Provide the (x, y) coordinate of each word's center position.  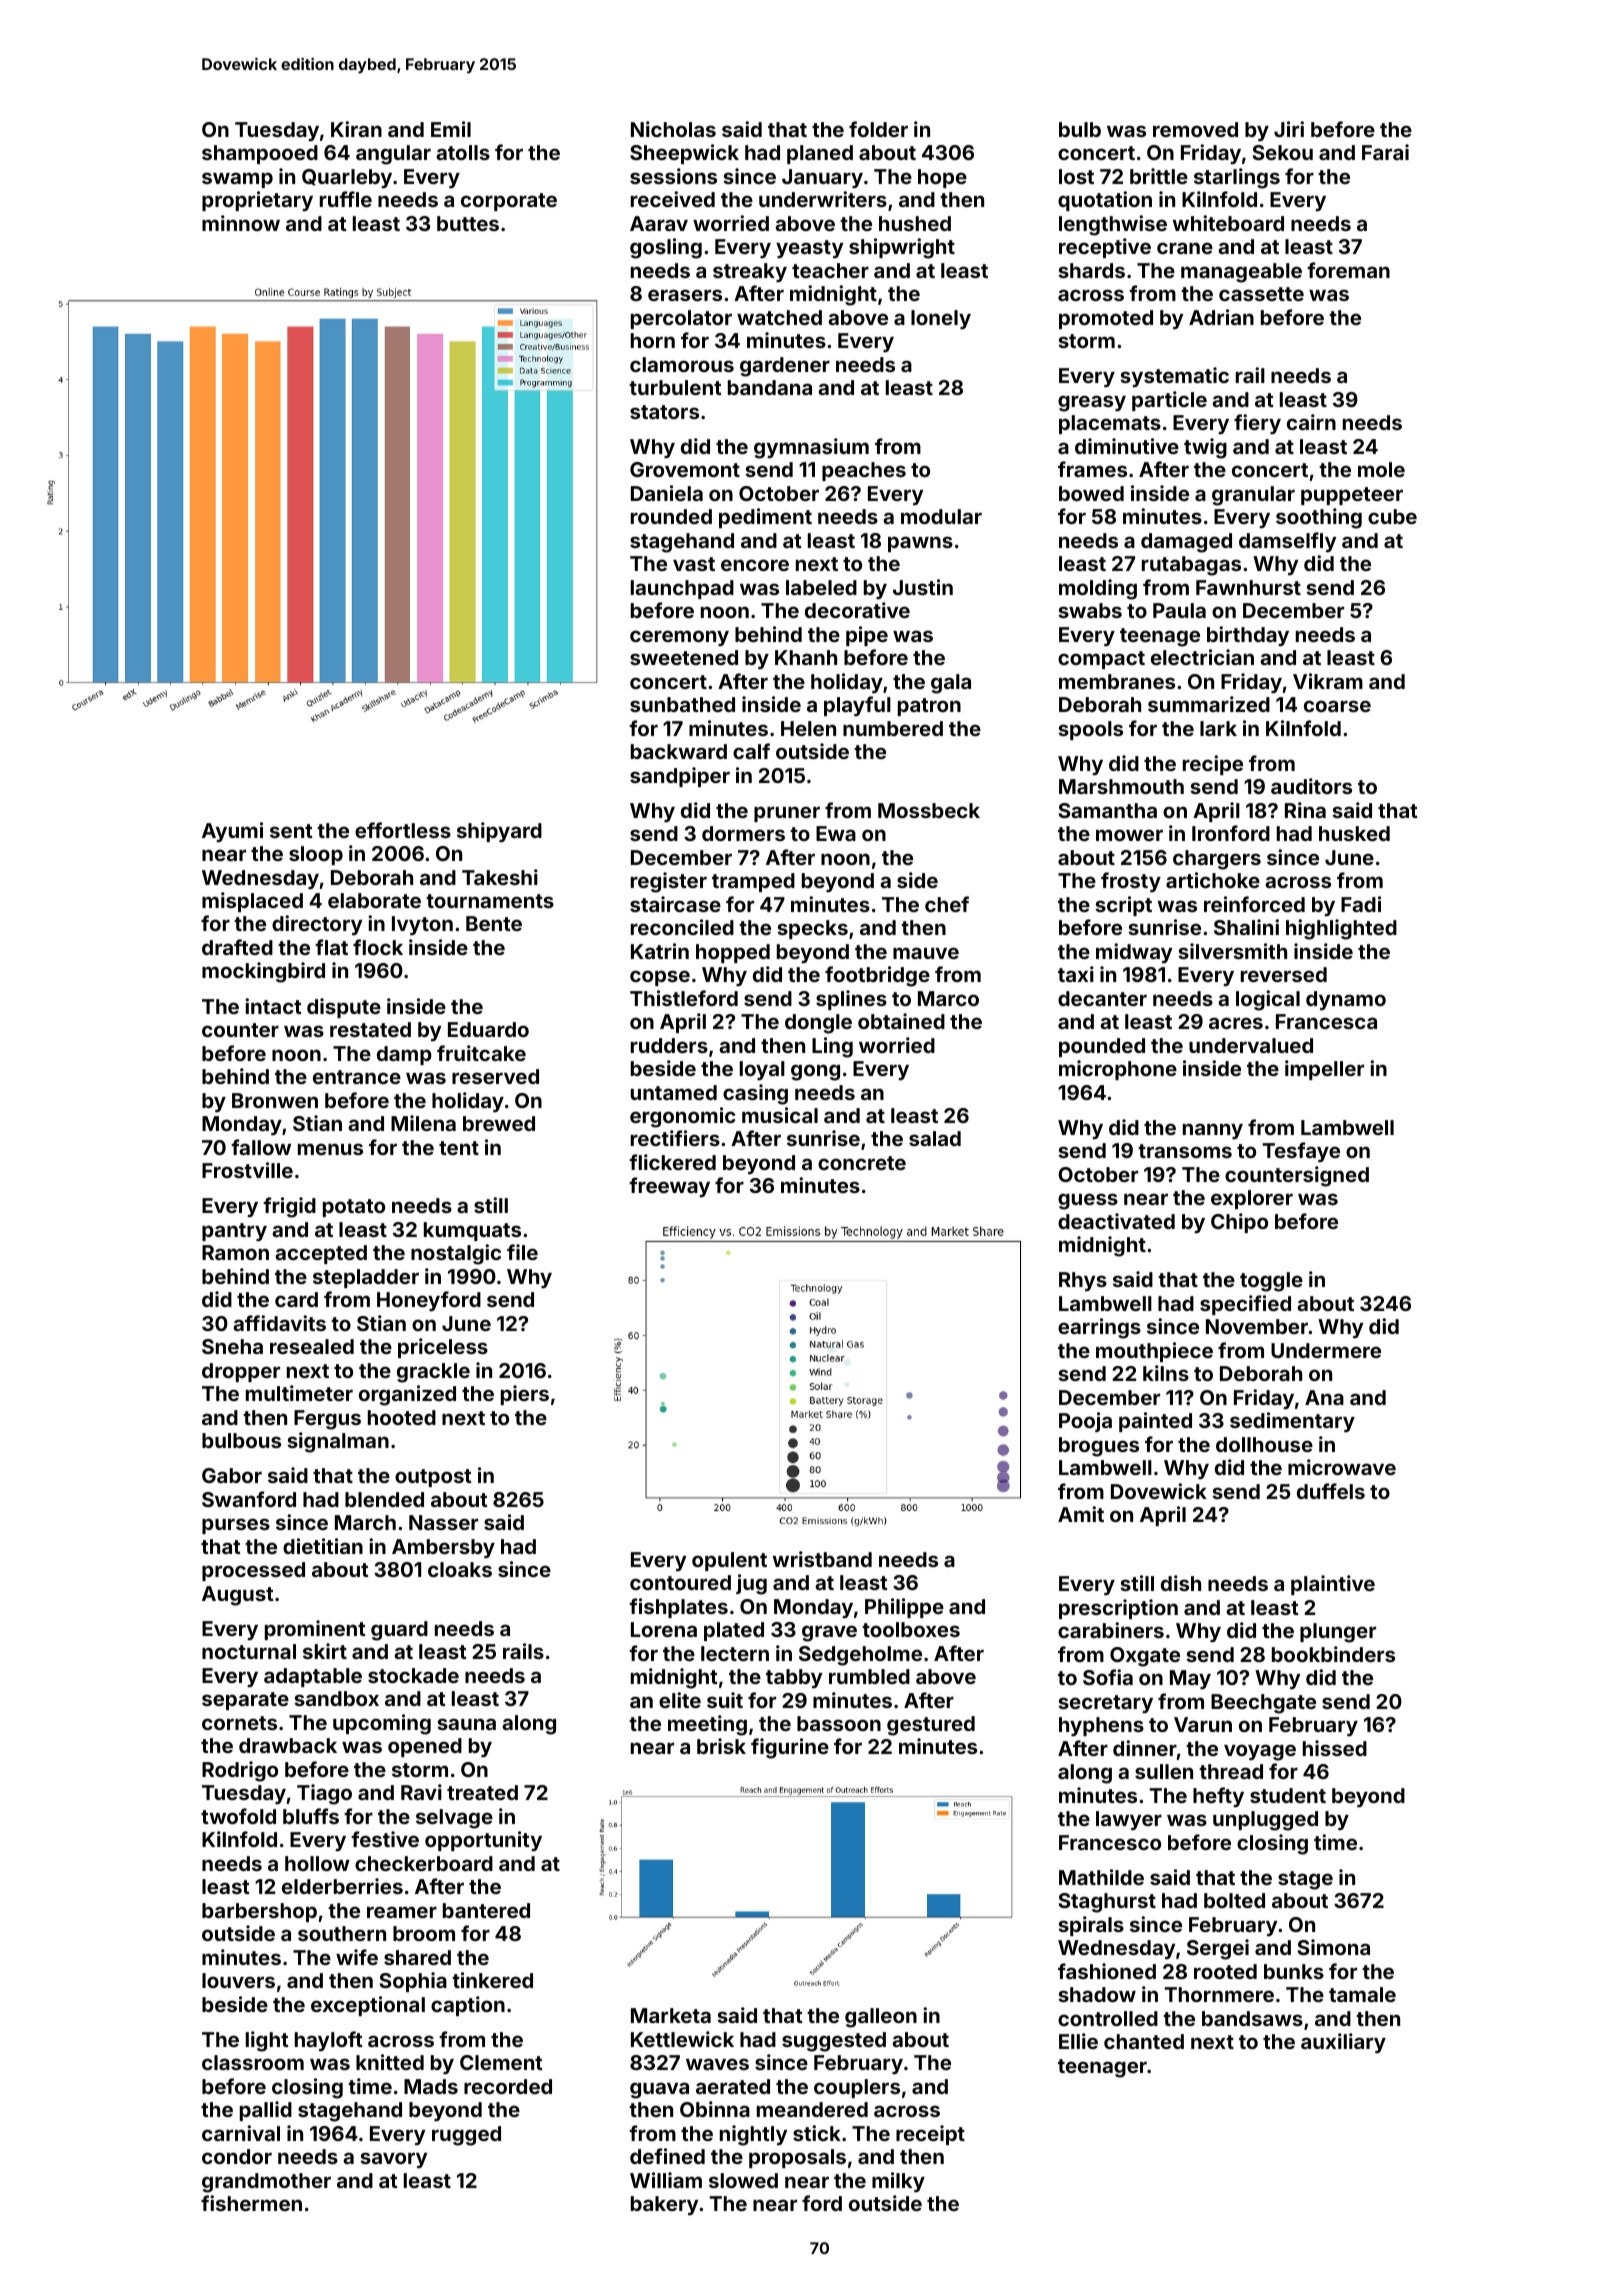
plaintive (1333, 1585)
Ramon (235, 1252)
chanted (1144, 2041)
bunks (1294, 1971)
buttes (468, 223)
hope (942, 178)
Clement (501, 2062)
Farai (1385, 152)
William (666, 2180)
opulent (729, 1561)
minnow (241, 223)
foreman (1348, 270)
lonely (941, 319)
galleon (881, 2018)
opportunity (483, 1841)
